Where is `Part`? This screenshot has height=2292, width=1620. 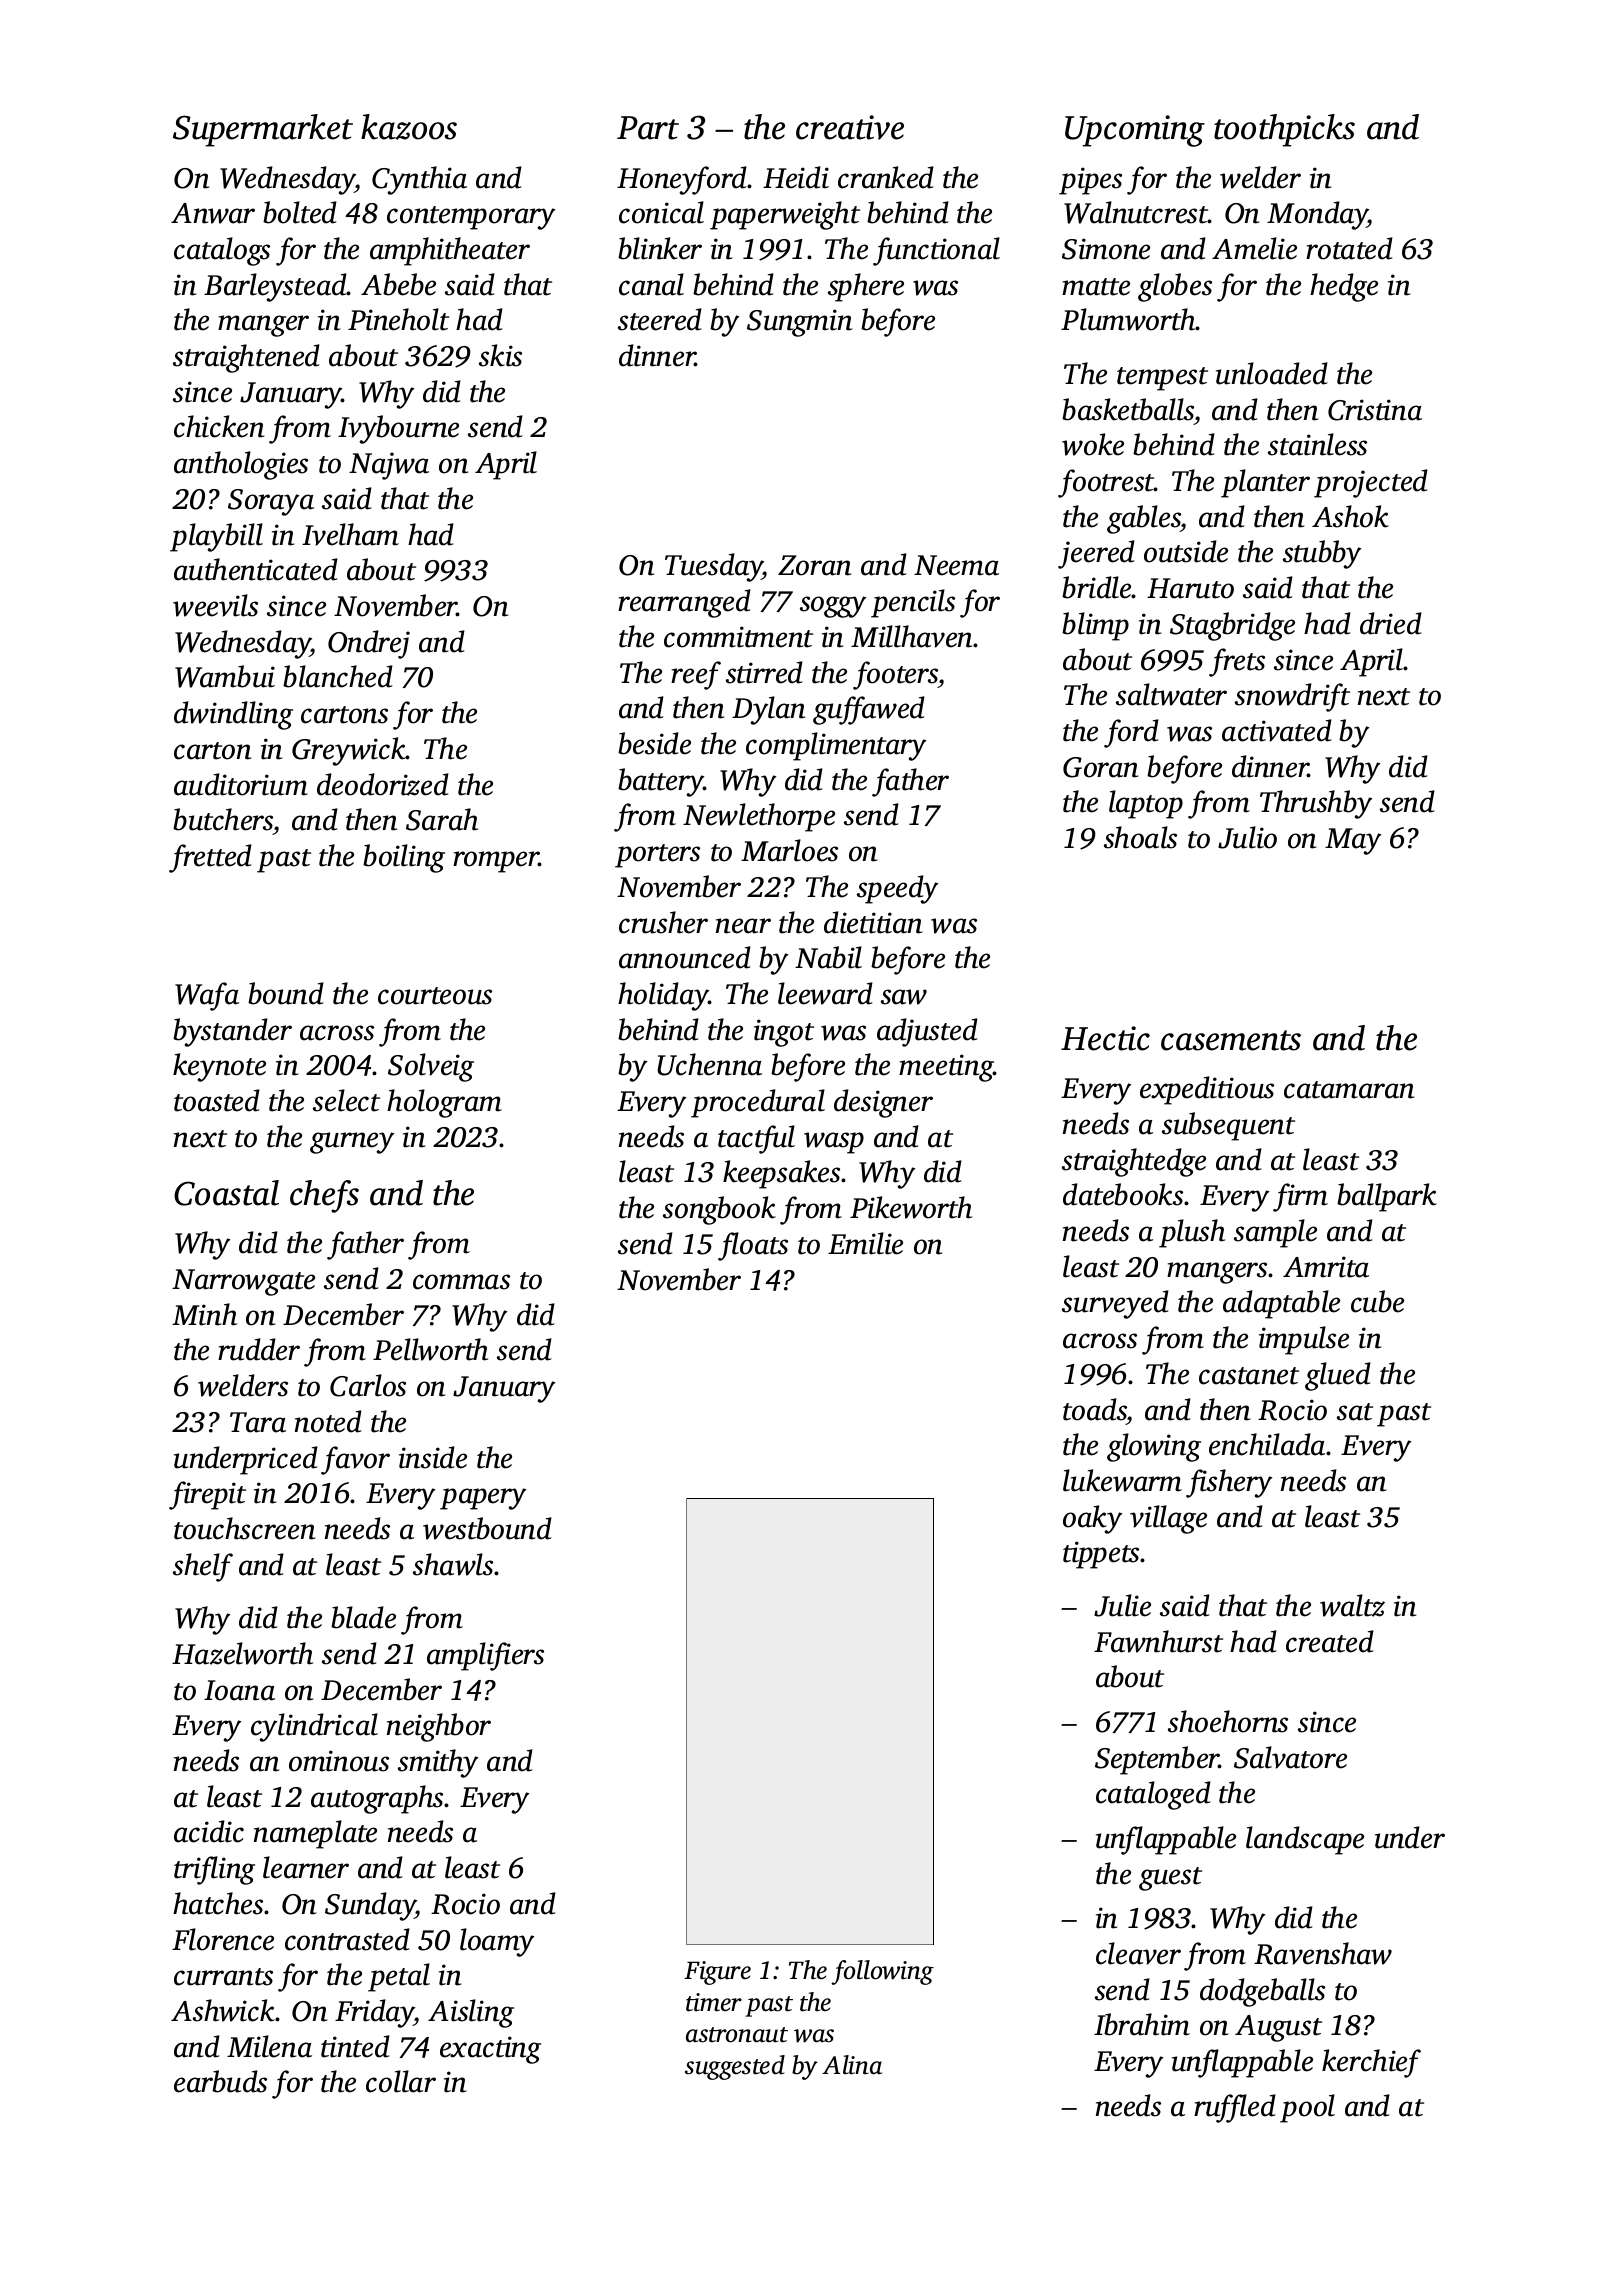
Part is located at coordinates (648, 128).
